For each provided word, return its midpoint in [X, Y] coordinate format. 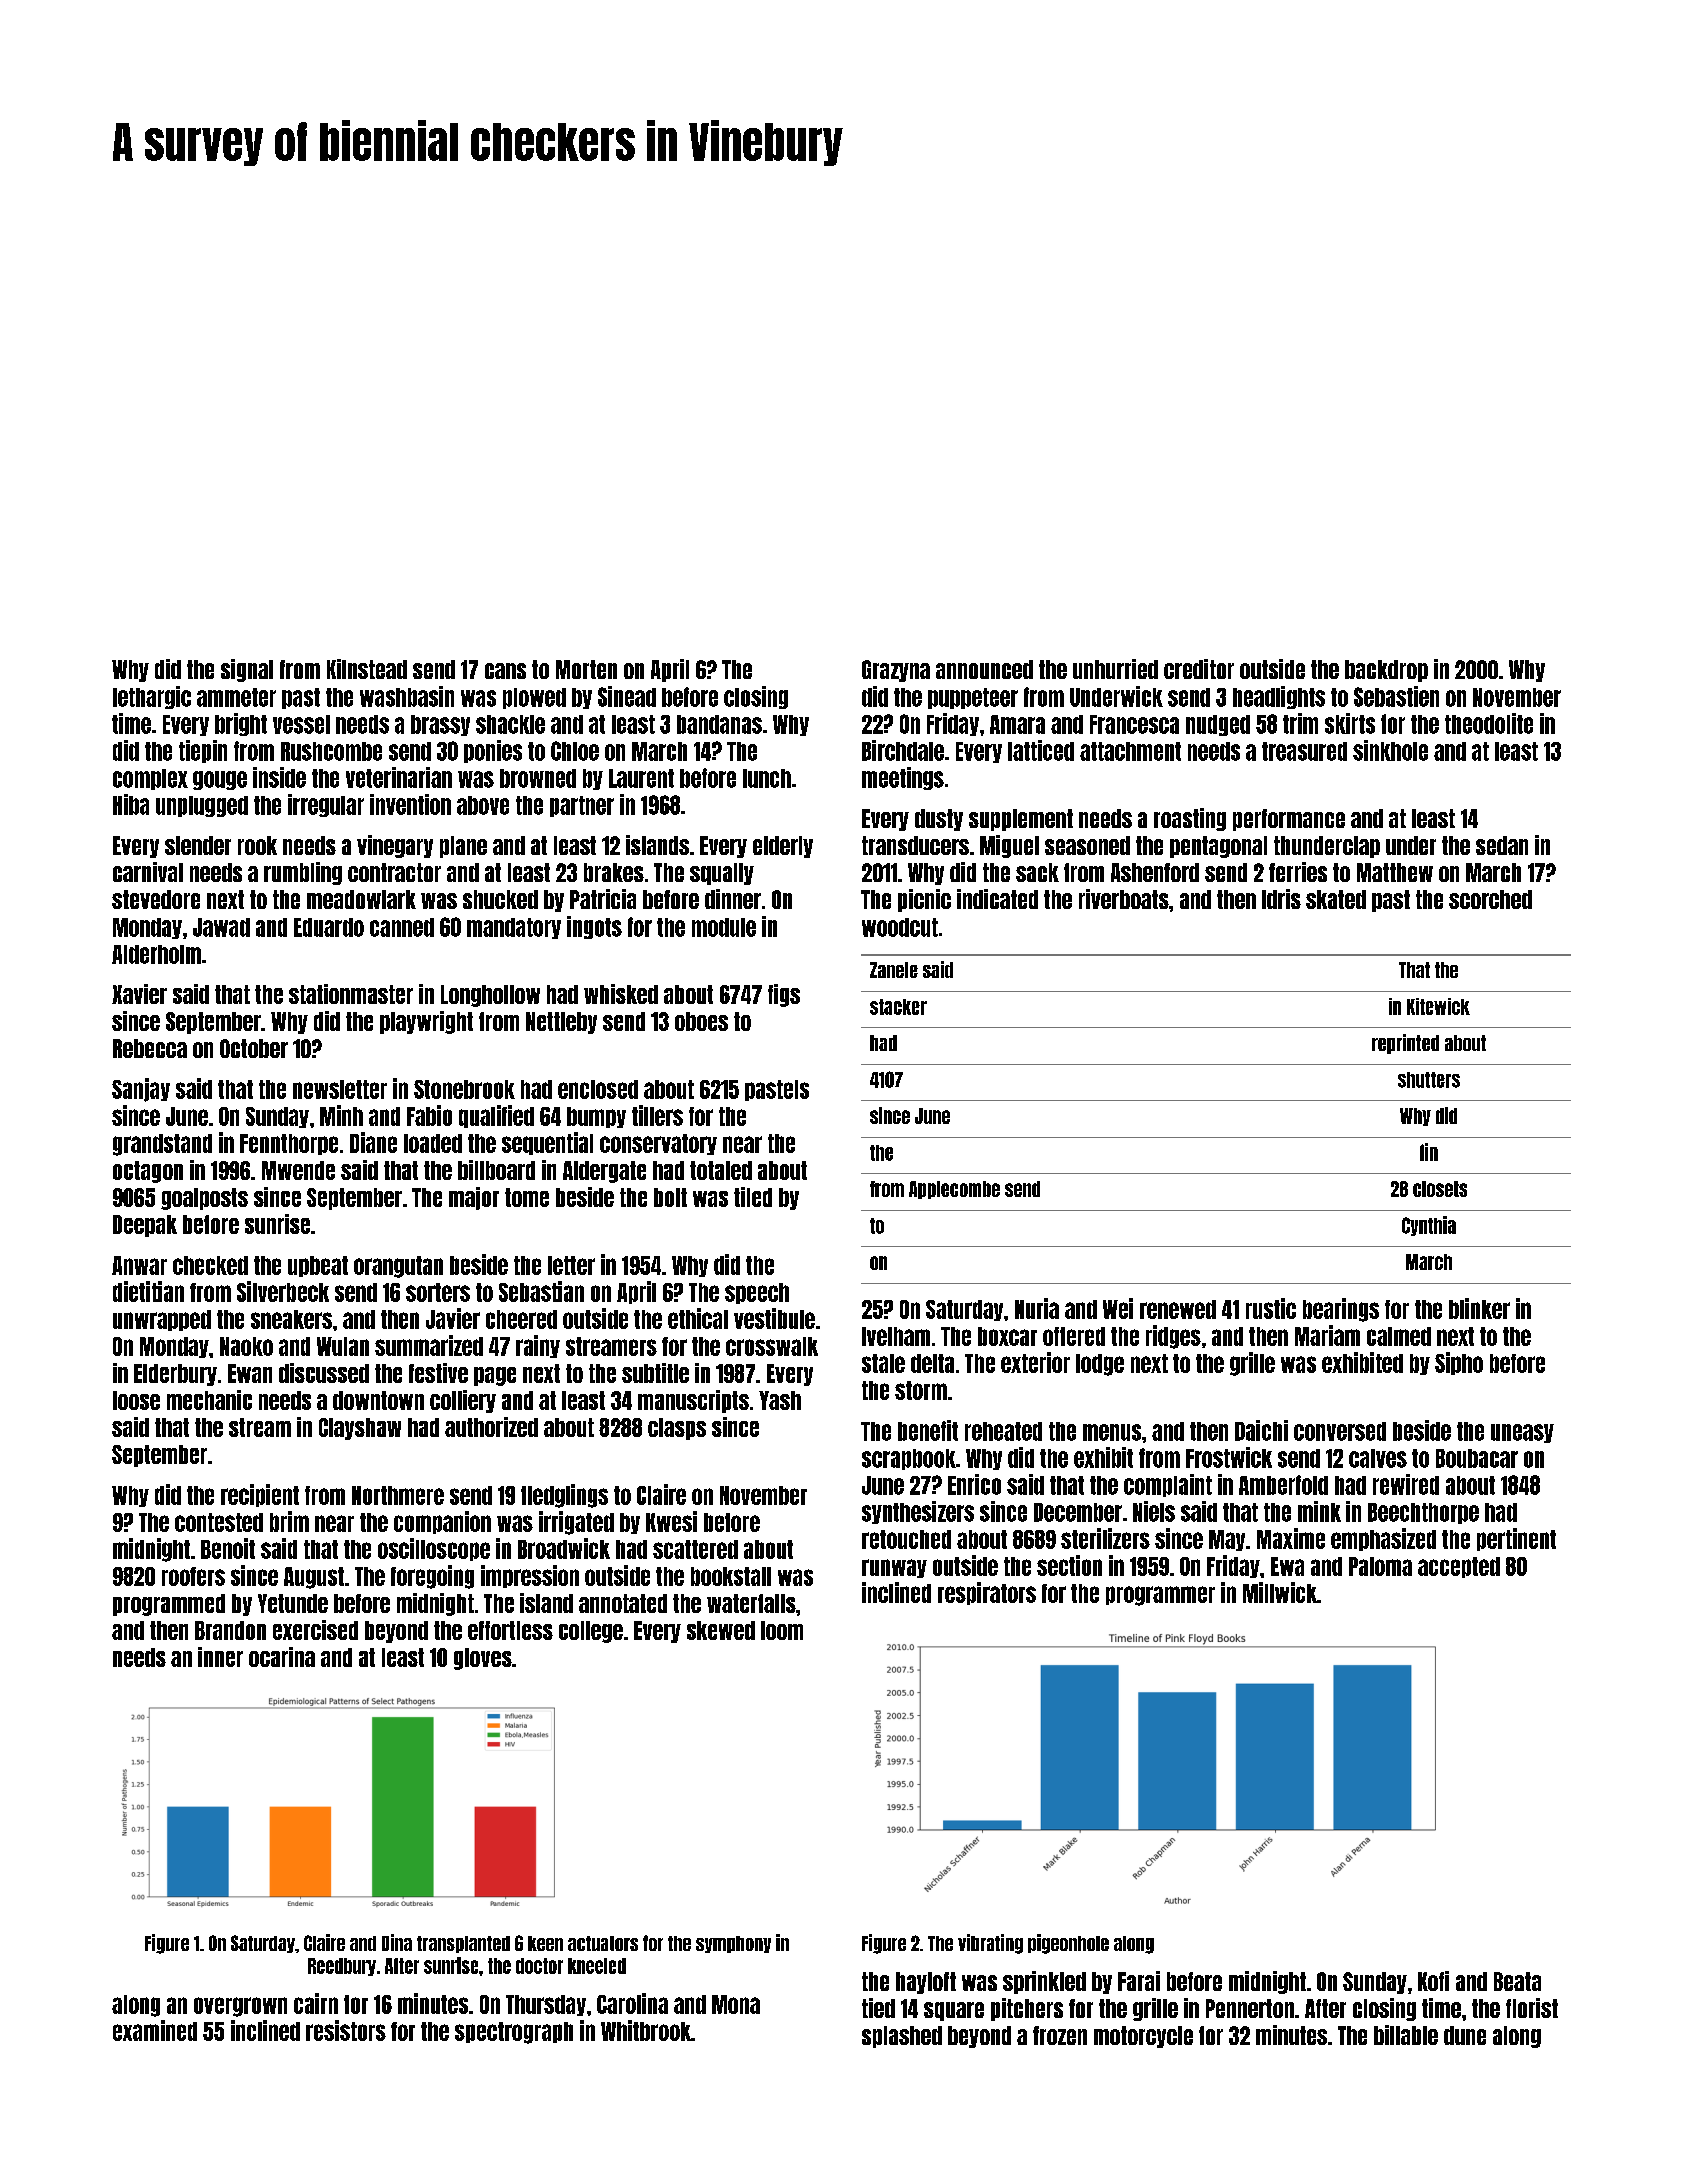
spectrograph [514, 2033]
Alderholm [156, 954]
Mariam [1327, 1335]
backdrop [1386, 671]
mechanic [209, 1400]
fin [1429, 1152]
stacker [898, 1007]
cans [505, 671]
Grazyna [896, 671]
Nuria [1037, 1308]
